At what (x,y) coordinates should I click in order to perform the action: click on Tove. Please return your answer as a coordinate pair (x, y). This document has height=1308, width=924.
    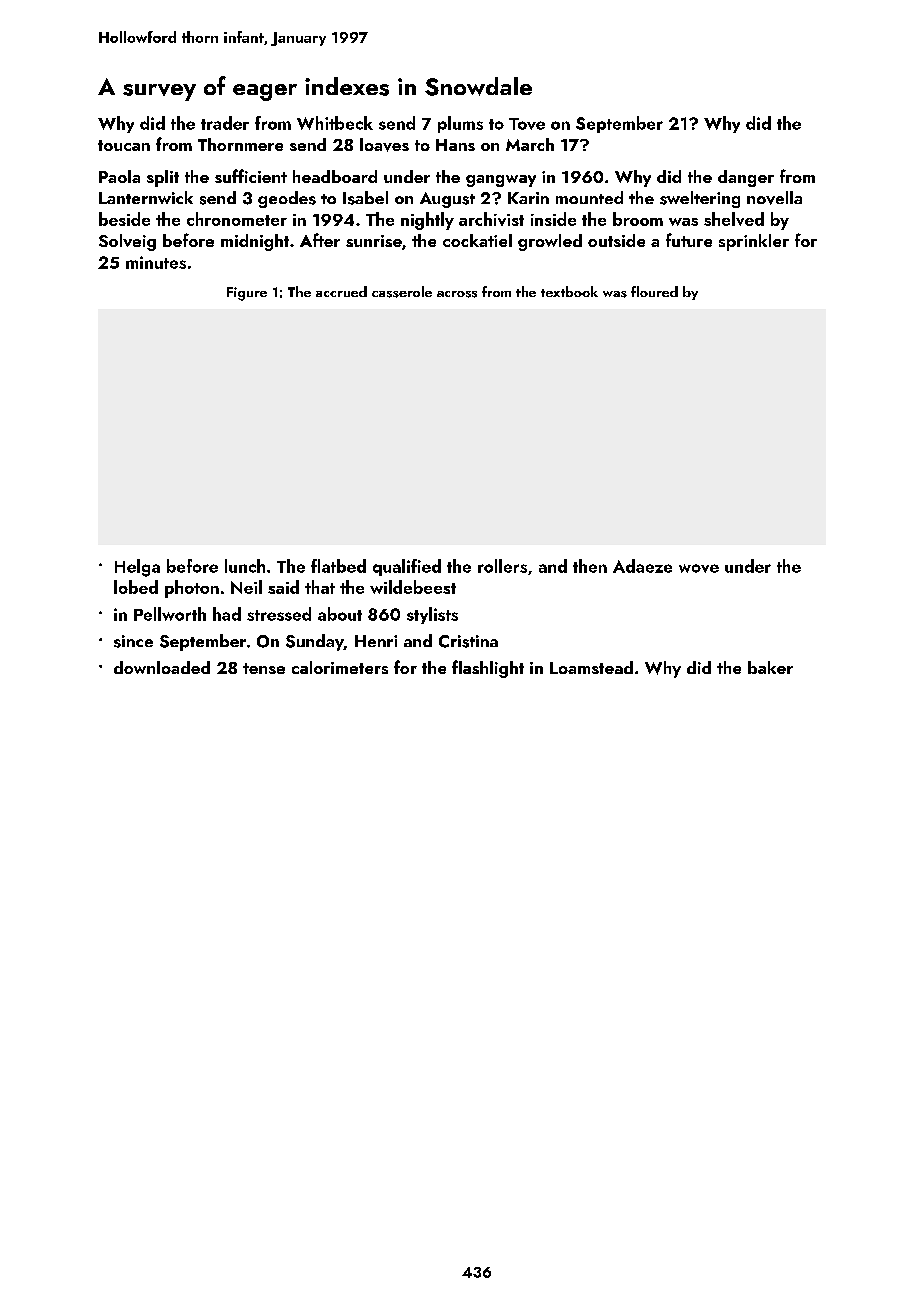
    Looking at the image, I should click on (527, 124).
